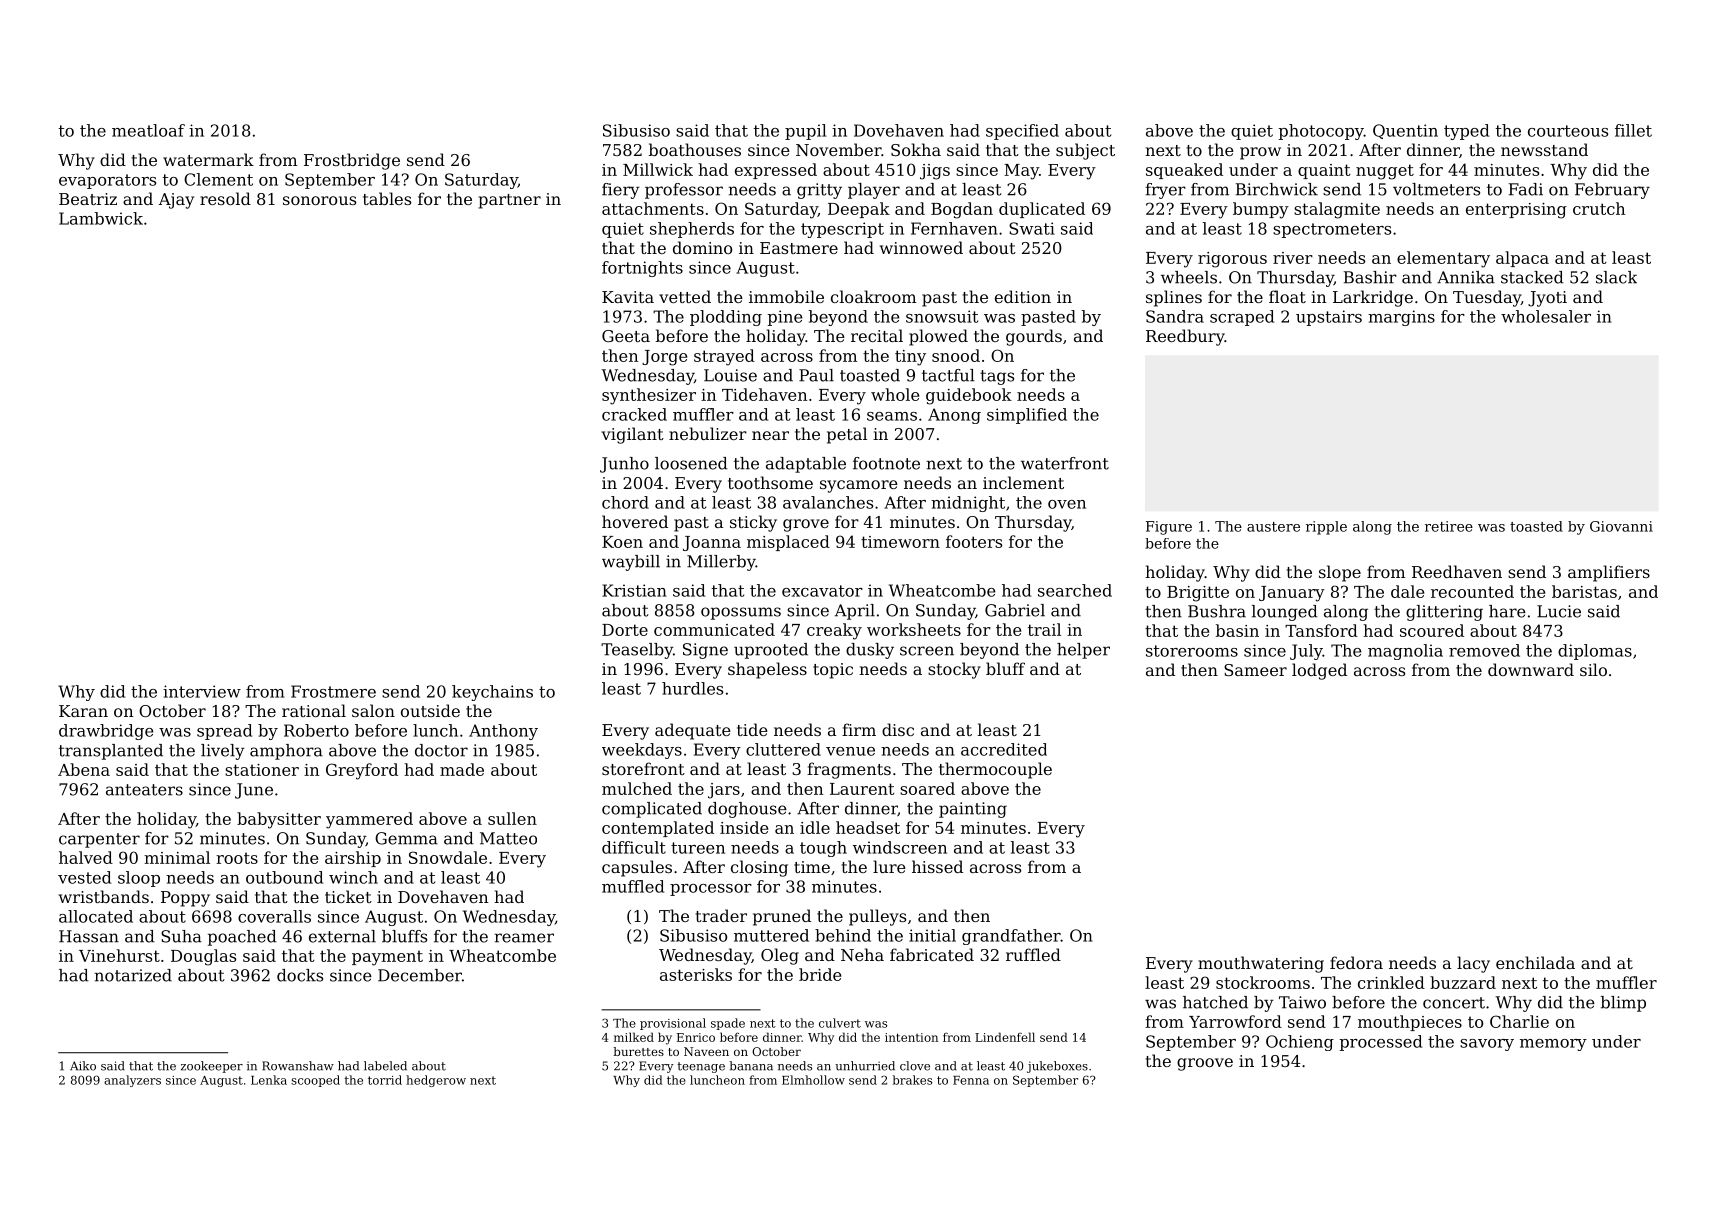 The height and width of the screenshot is (1214, 1717). Describe the element at coordinates (1032, 228) in the screenshot. I see `Swati` at that location.
